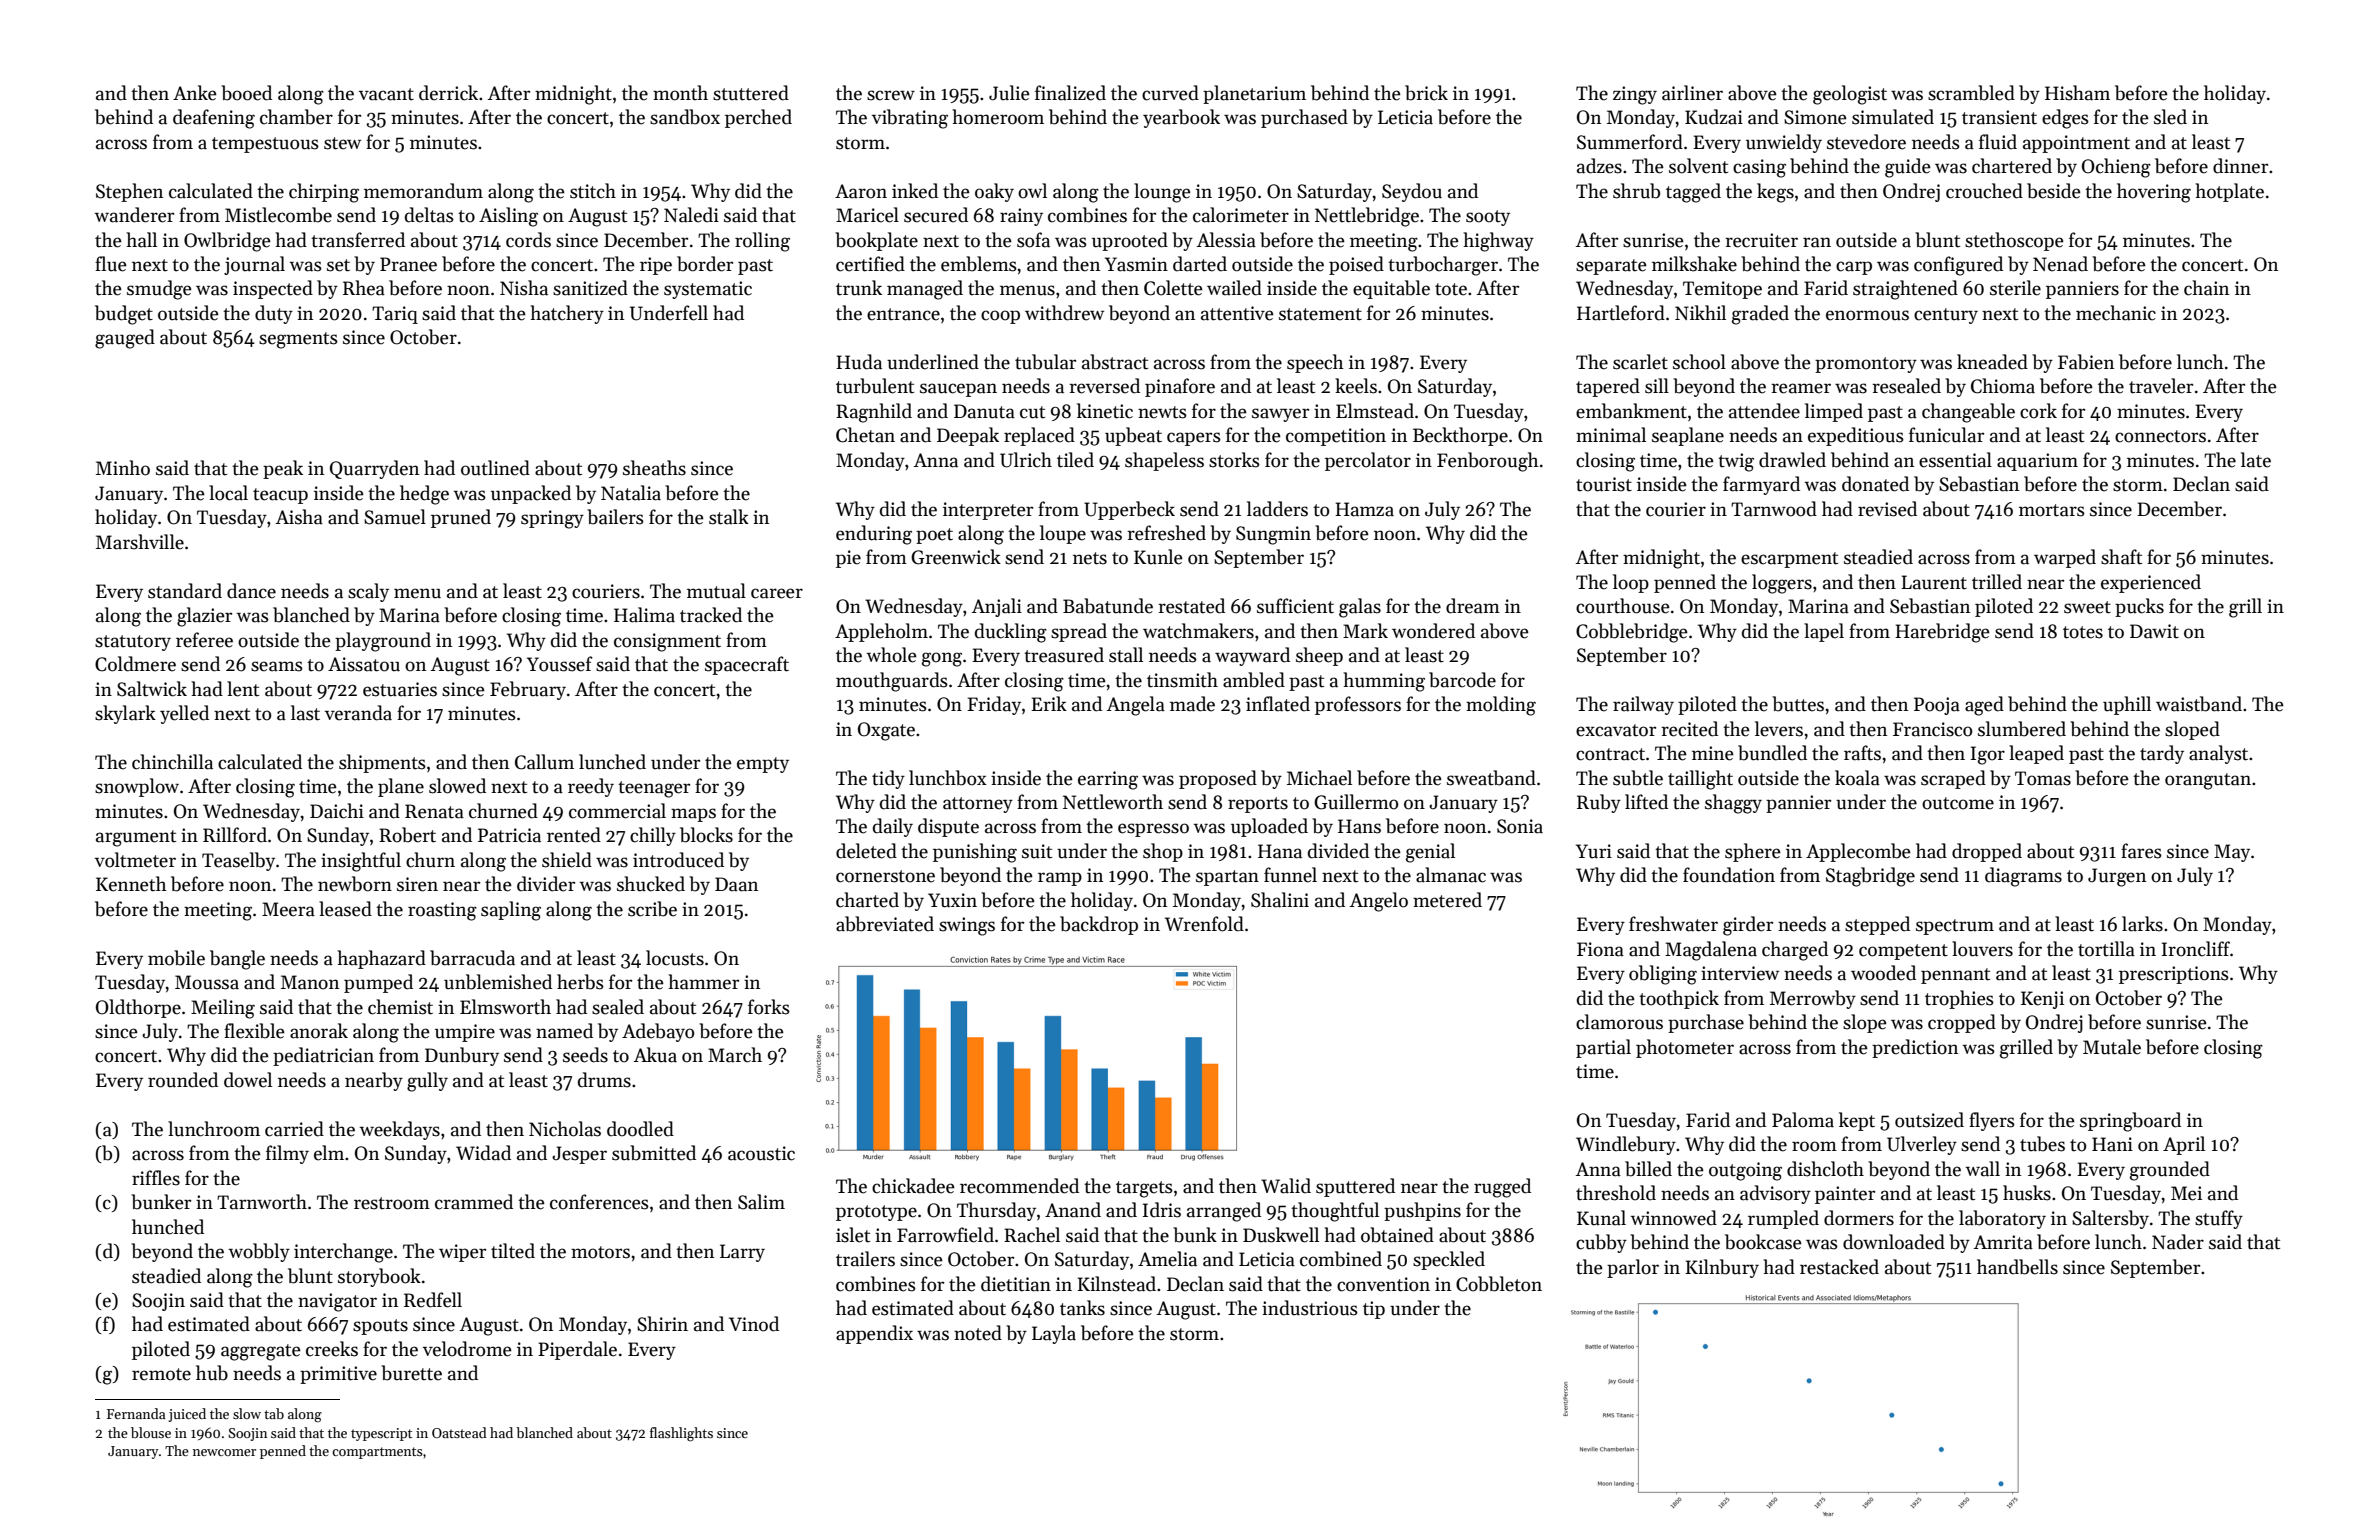 The image size is (2380, 1540). I want to click on chain, so click(2206, 288).
